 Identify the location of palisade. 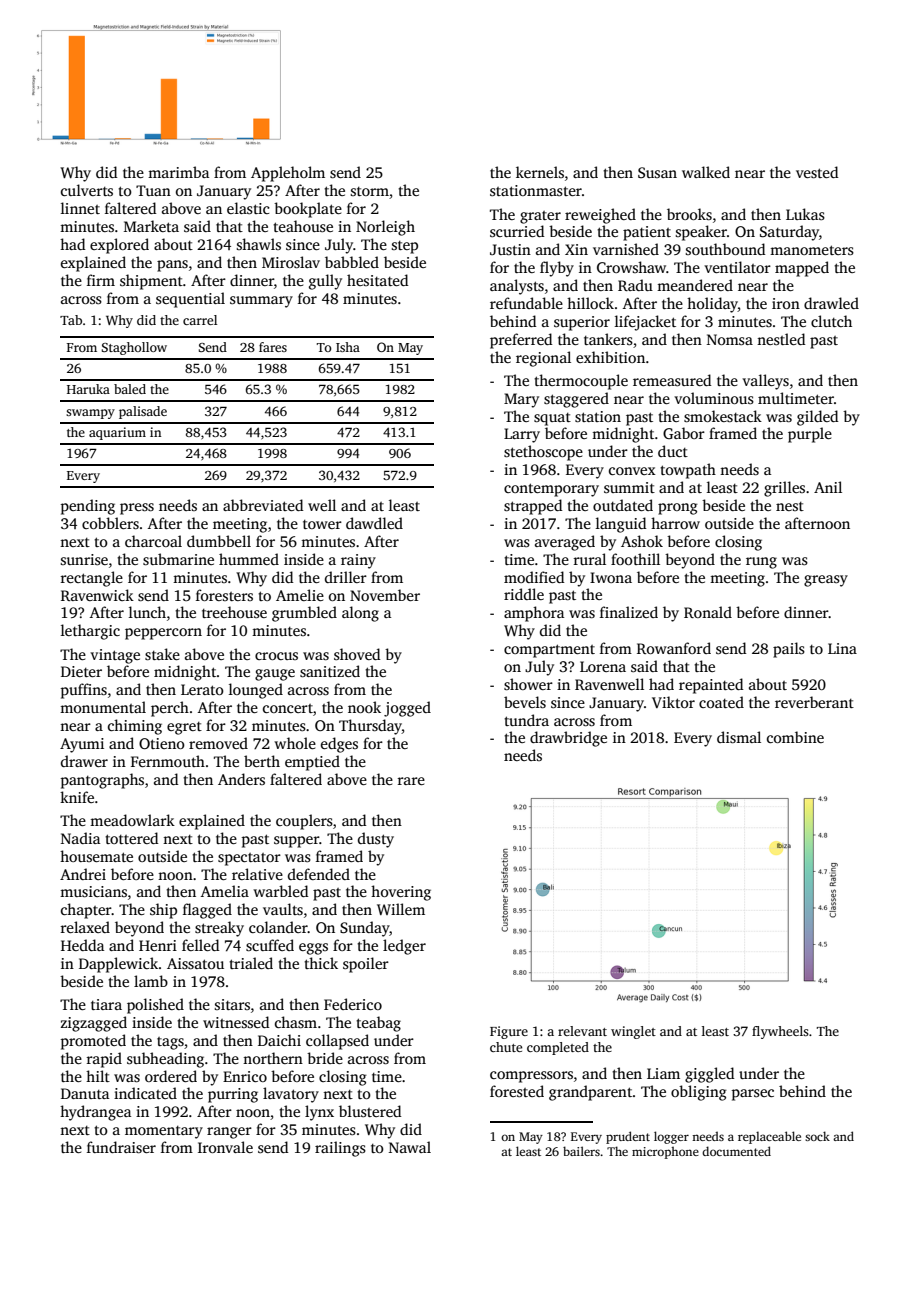
(143, 412).
